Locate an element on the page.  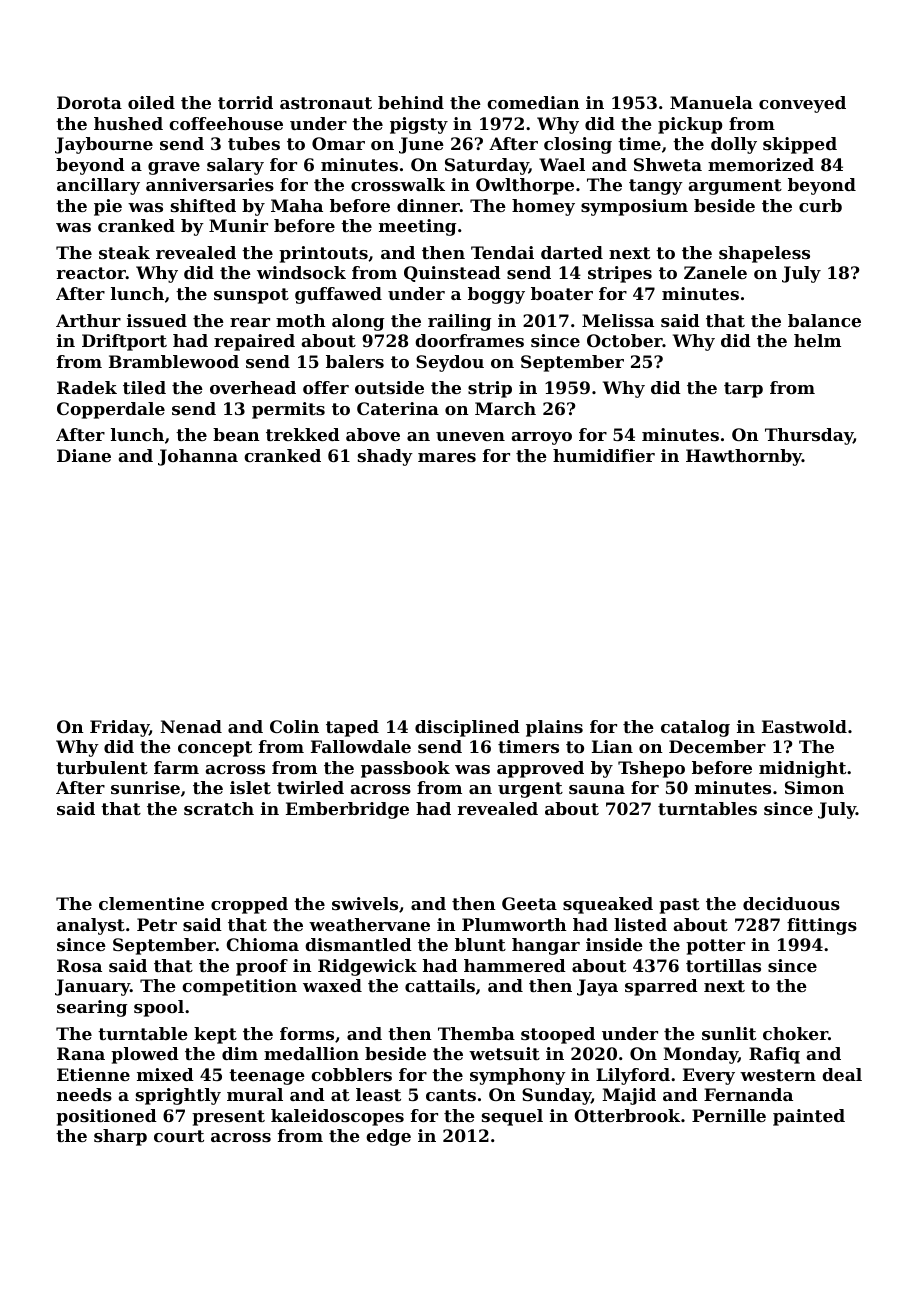
edge is located at coordinates (388, 1137).
